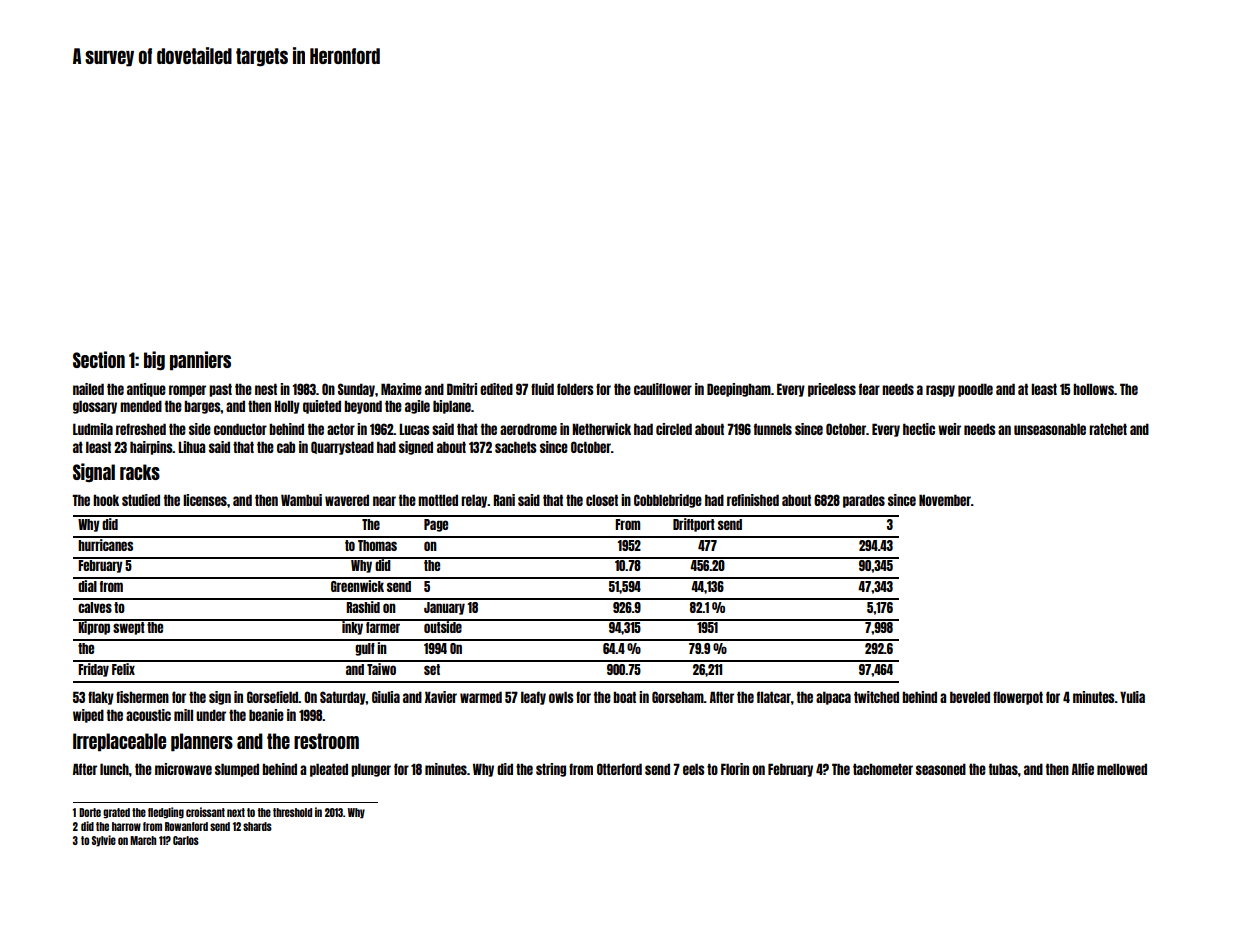  Describe the element at coordinates (941, 769) in the screenshot. I see `seasoned` at that location.
